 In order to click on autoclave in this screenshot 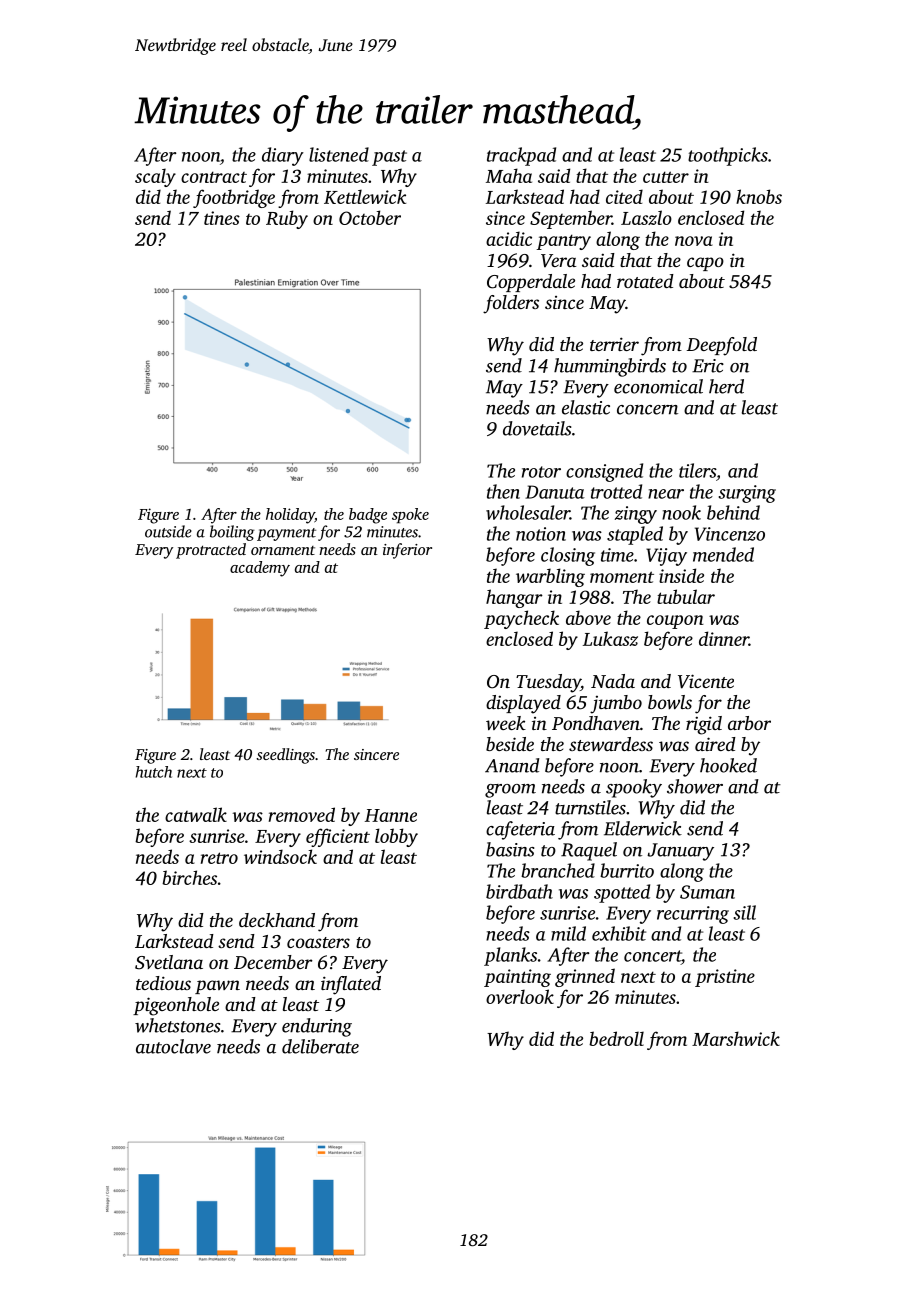, I will do `click(173, 1046)`.
